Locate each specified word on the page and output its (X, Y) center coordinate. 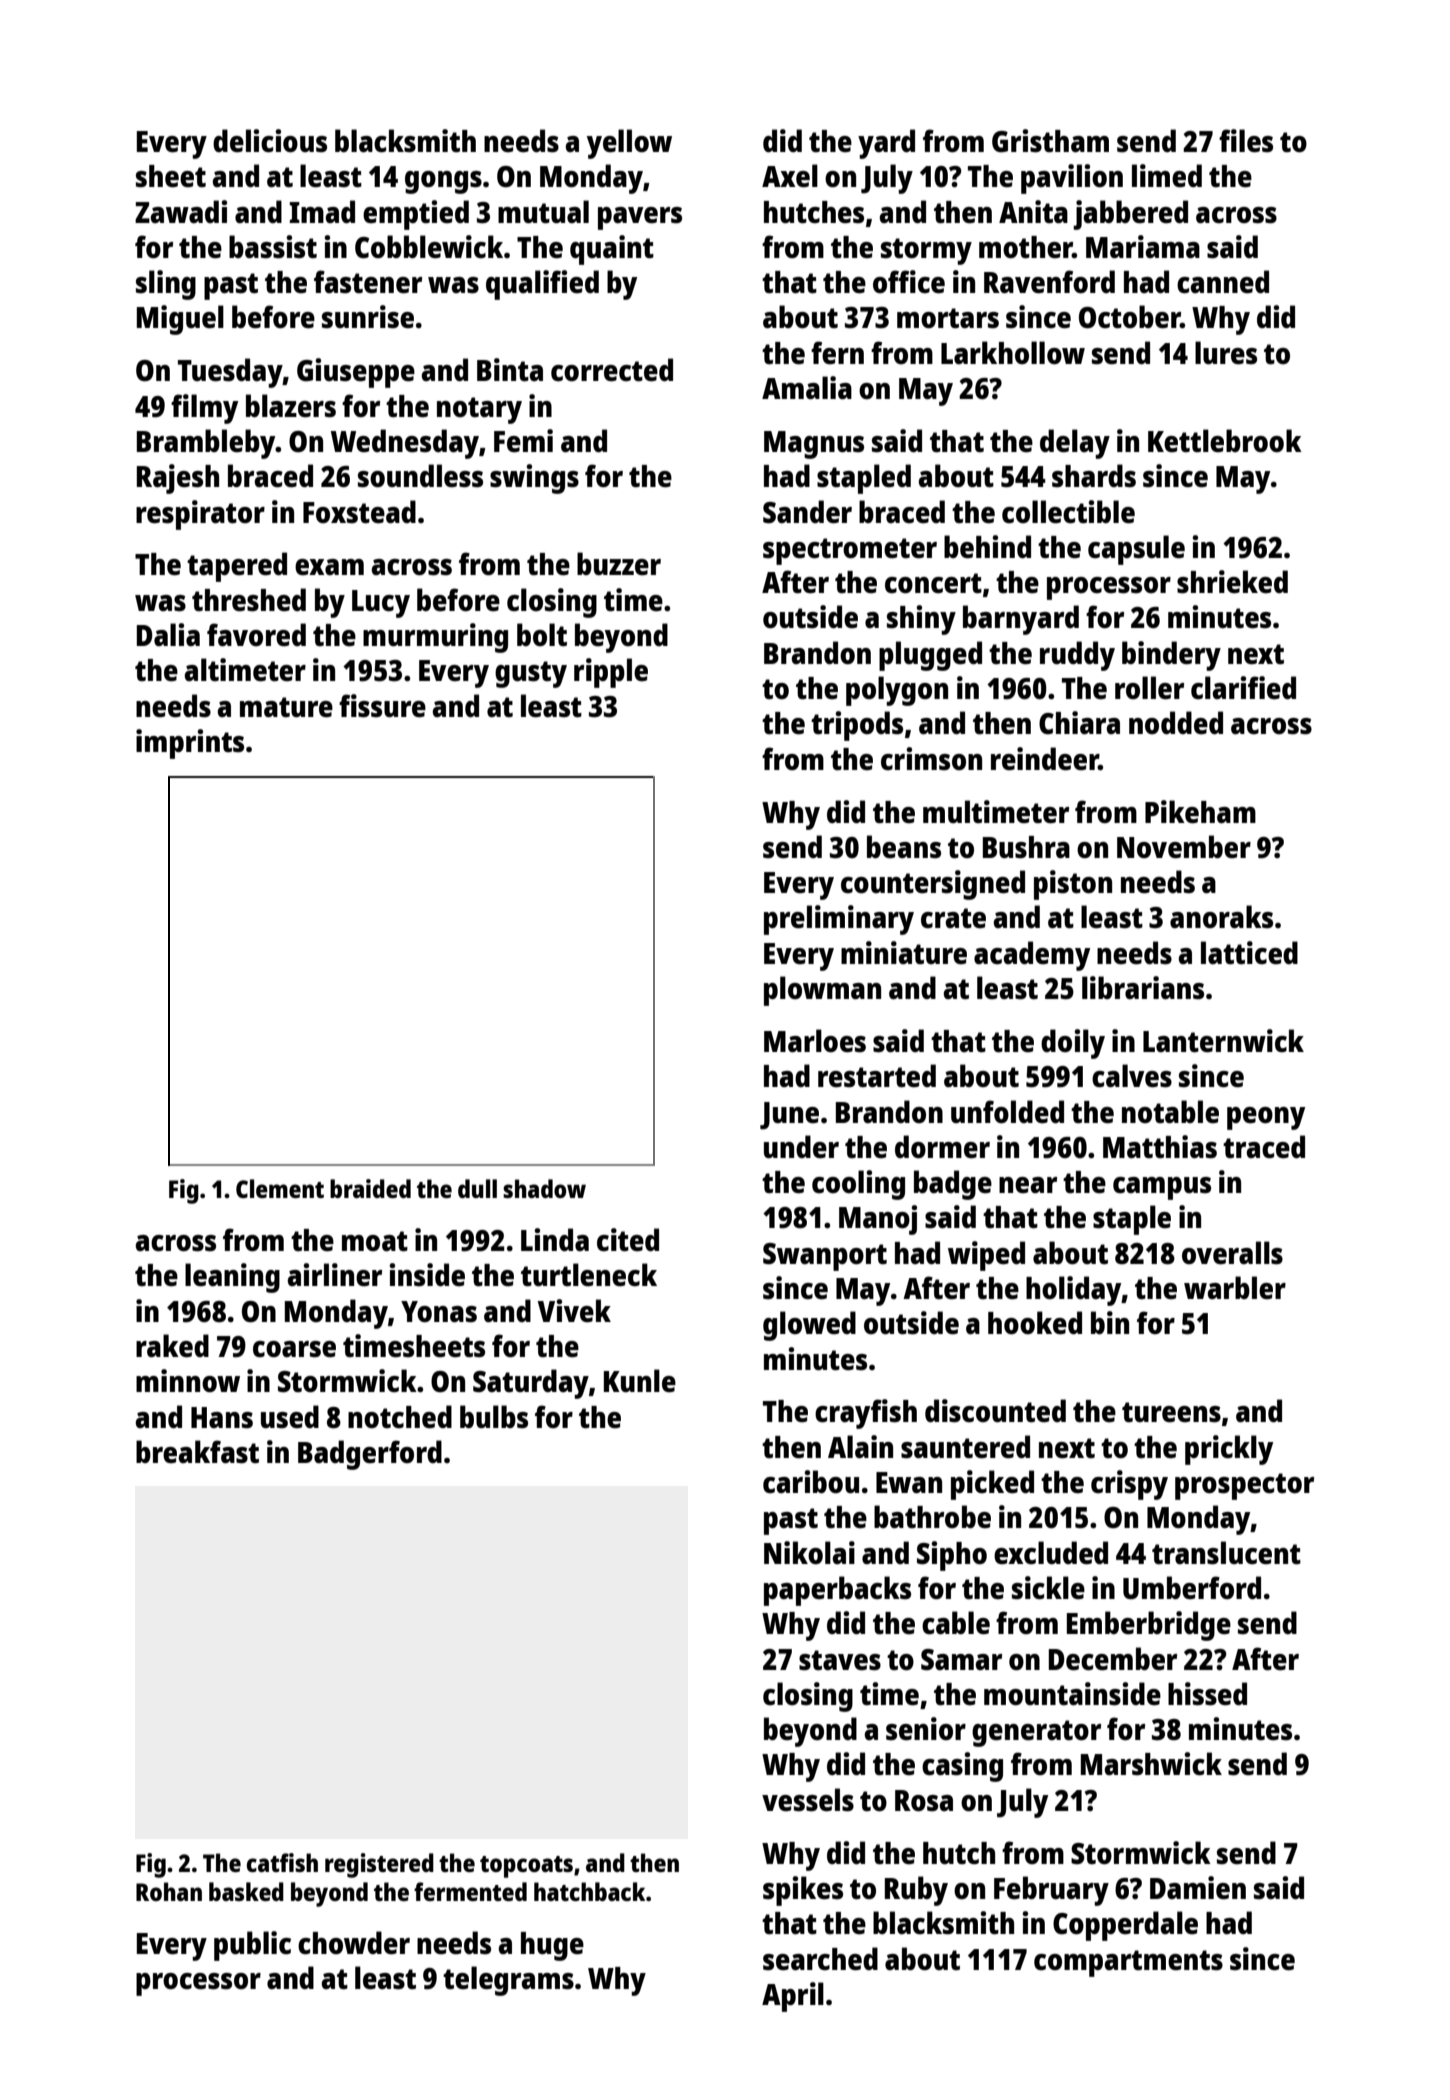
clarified (1243, 687)
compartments (1128, 1963)
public (252, 1946)
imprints (190, 744)
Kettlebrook (1225, 440)
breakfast (197, 1452)
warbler (1235, 1287)
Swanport (825, 1257)
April (793, 1997)
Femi (523, 440)
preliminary (839, 920)
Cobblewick (429, 247)
